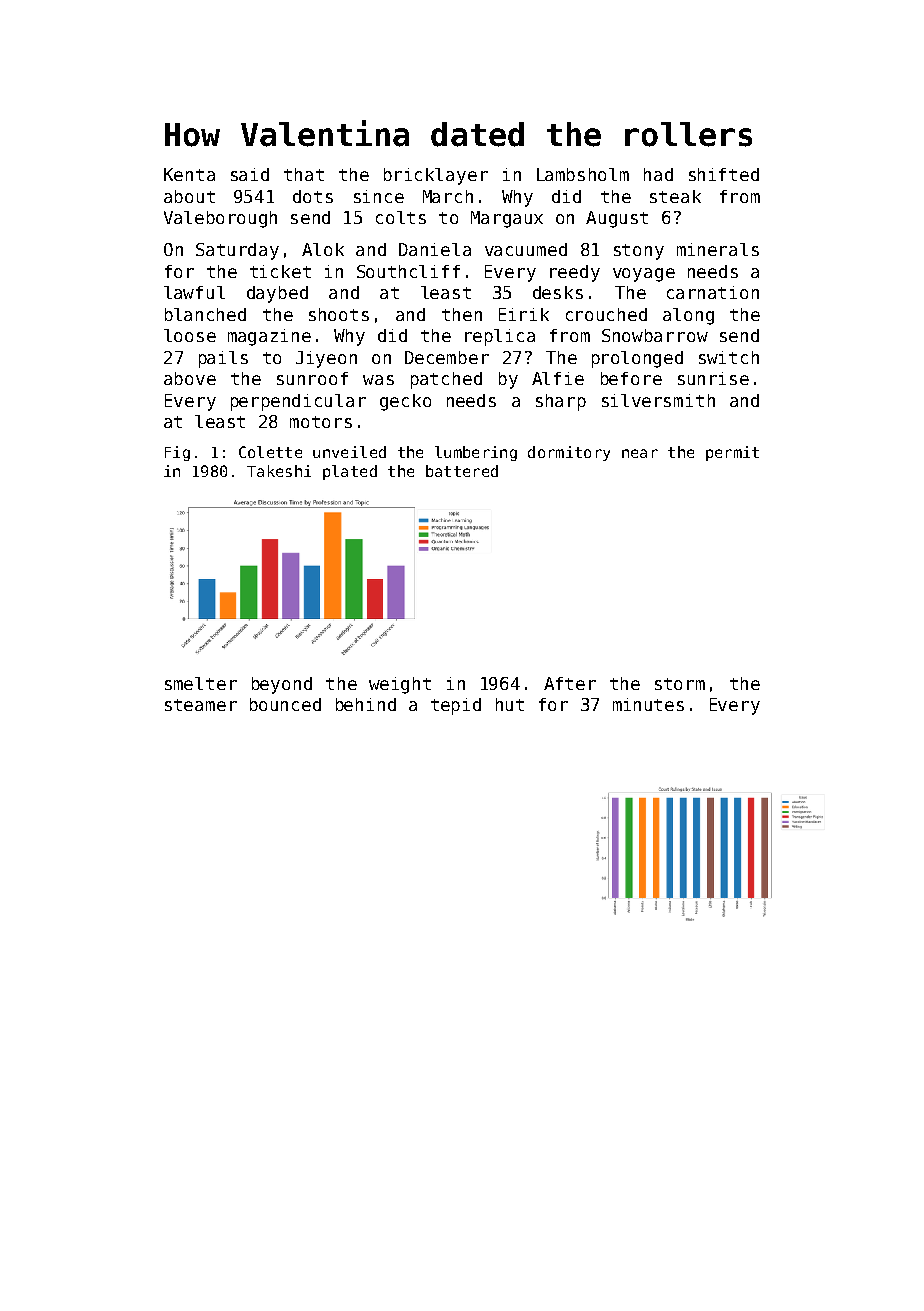 The height and width of the screenshot is (1311, 924). What do you see at coordinates (201, 705) in the screenshot?
I see `steamer` at bounding box center [201, 705].
